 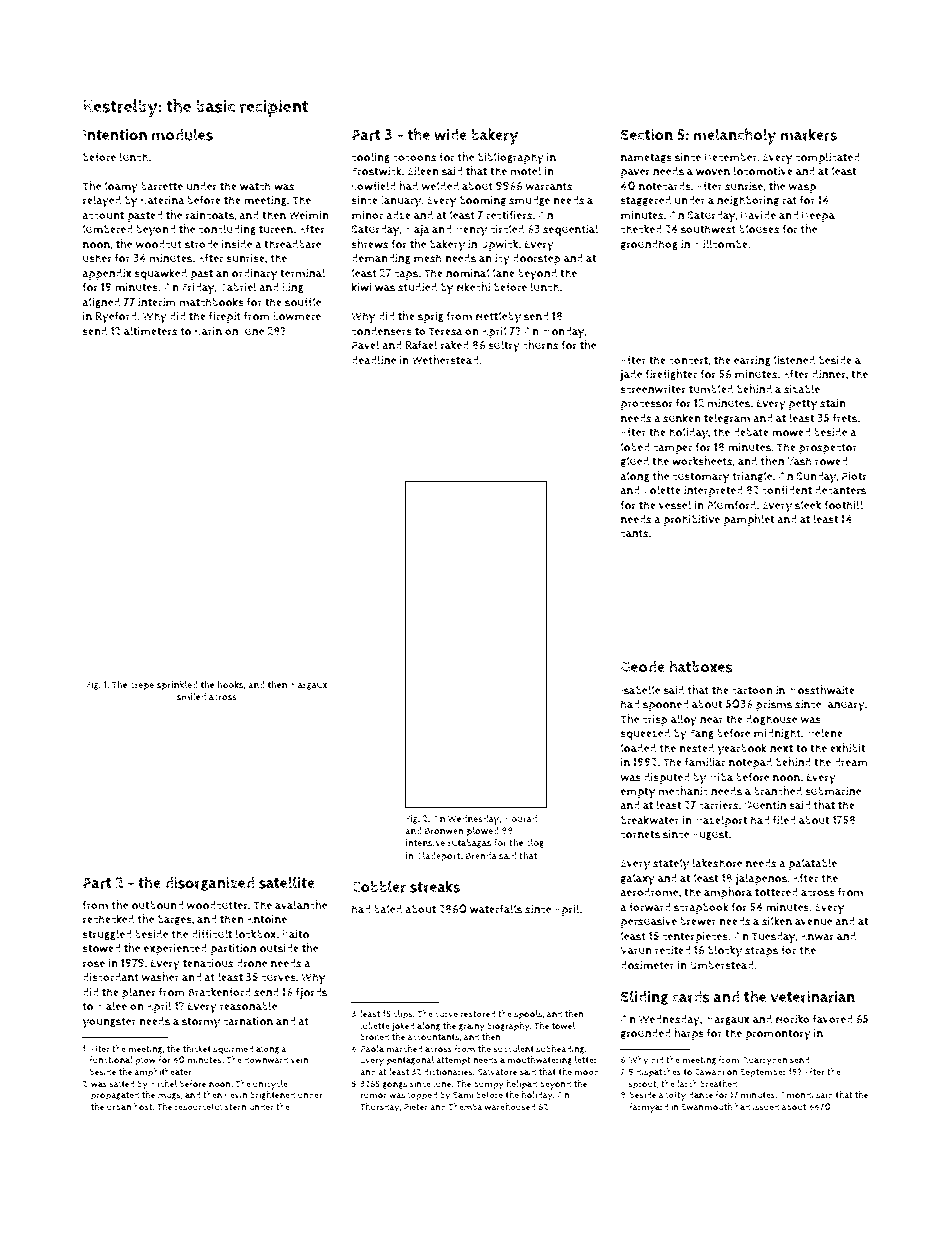 I want to click on smiled, so click(x=191, y=697).
